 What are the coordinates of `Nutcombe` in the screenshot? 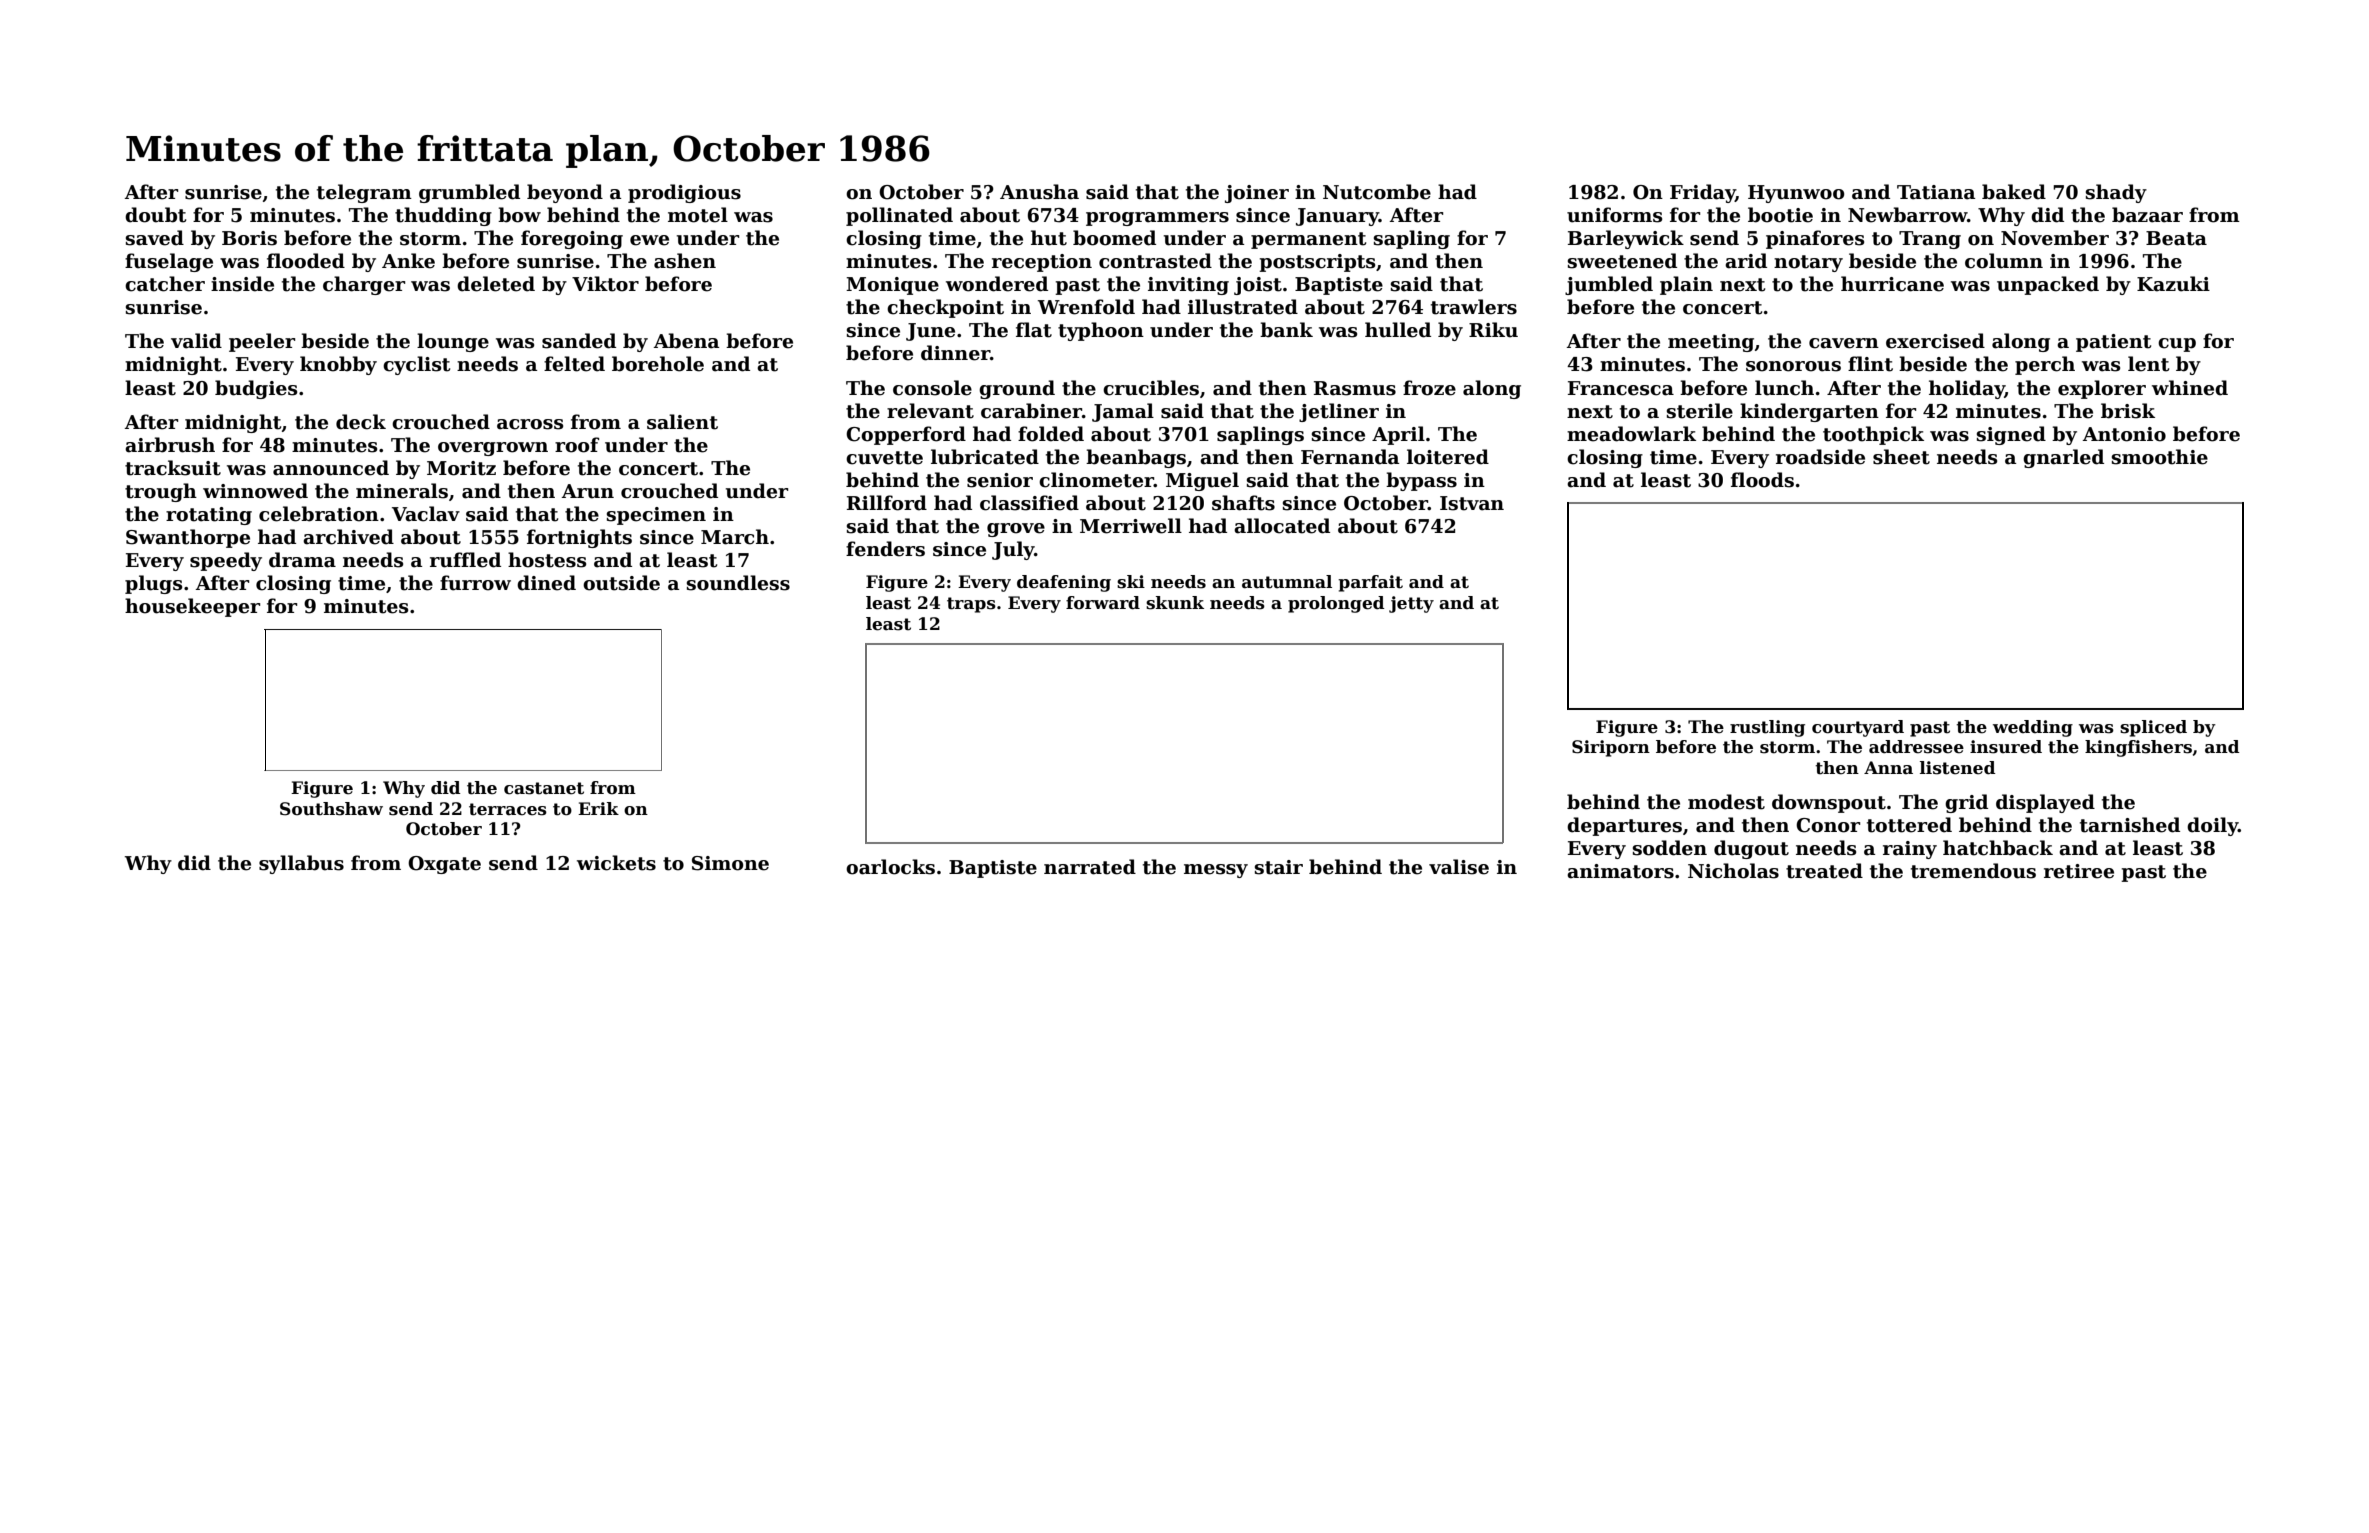 It's located at (1377, 192).
